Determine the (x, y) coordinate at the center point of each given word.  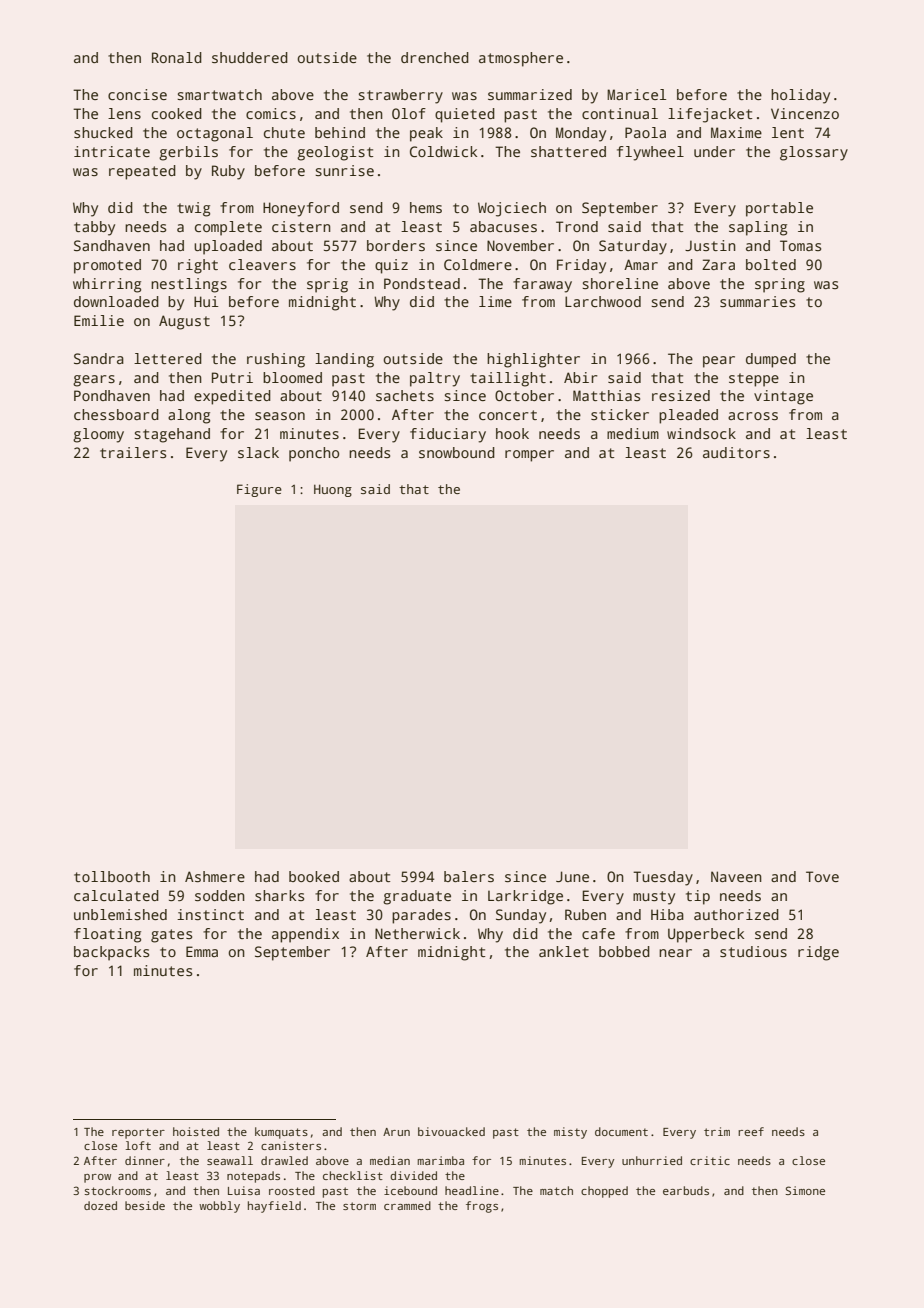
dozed (100, 1205)
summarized (530, 94)
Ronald (177, 57)
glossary (814, 153)
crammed (407, 1205)
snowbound (457, 452)
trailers (133, 452)
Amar (641, 264)
